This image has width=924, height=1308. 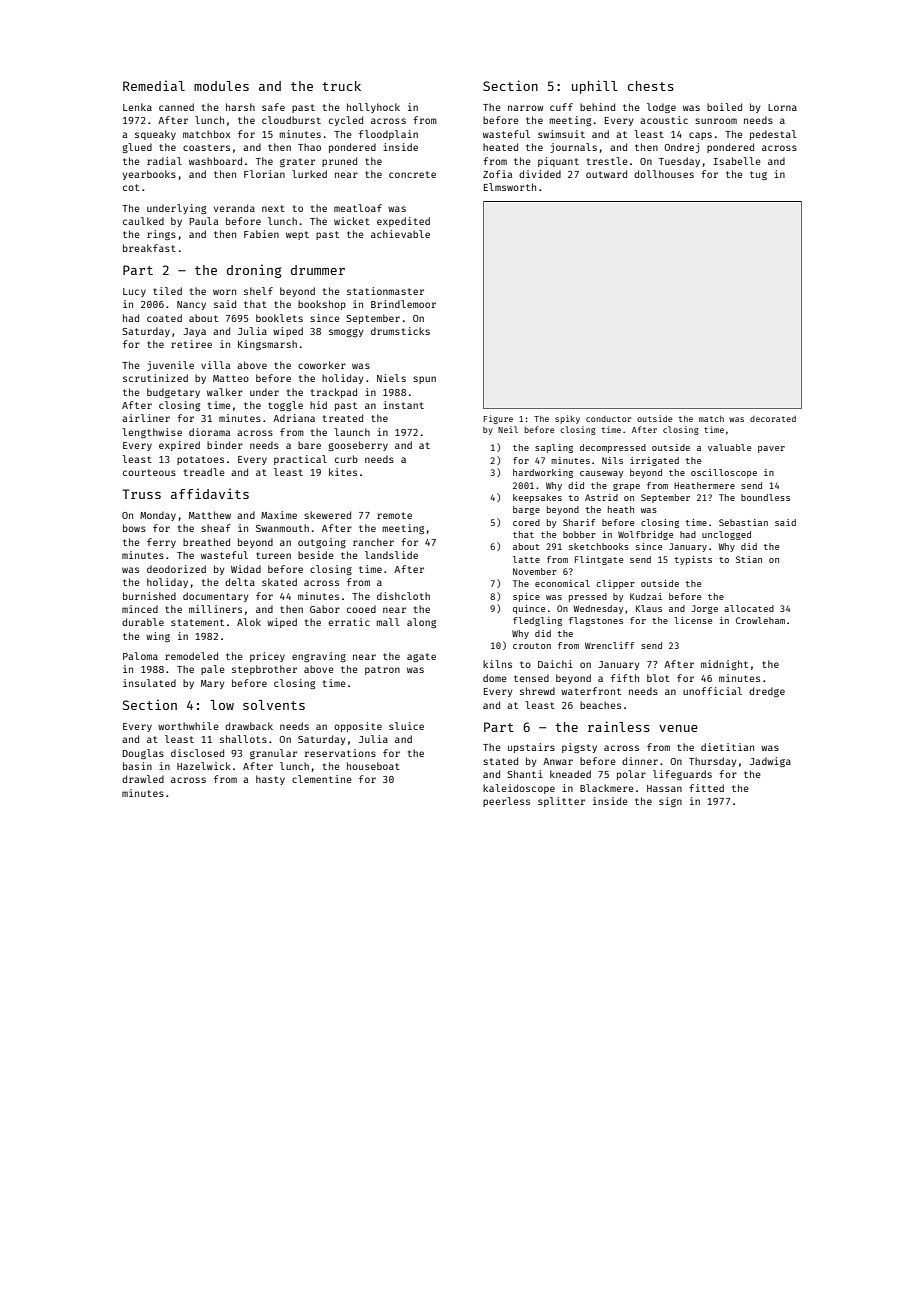 What do you see at coordinates (231, 378) in the image?
I see `Matteo` at bounding box center [231, 378].
